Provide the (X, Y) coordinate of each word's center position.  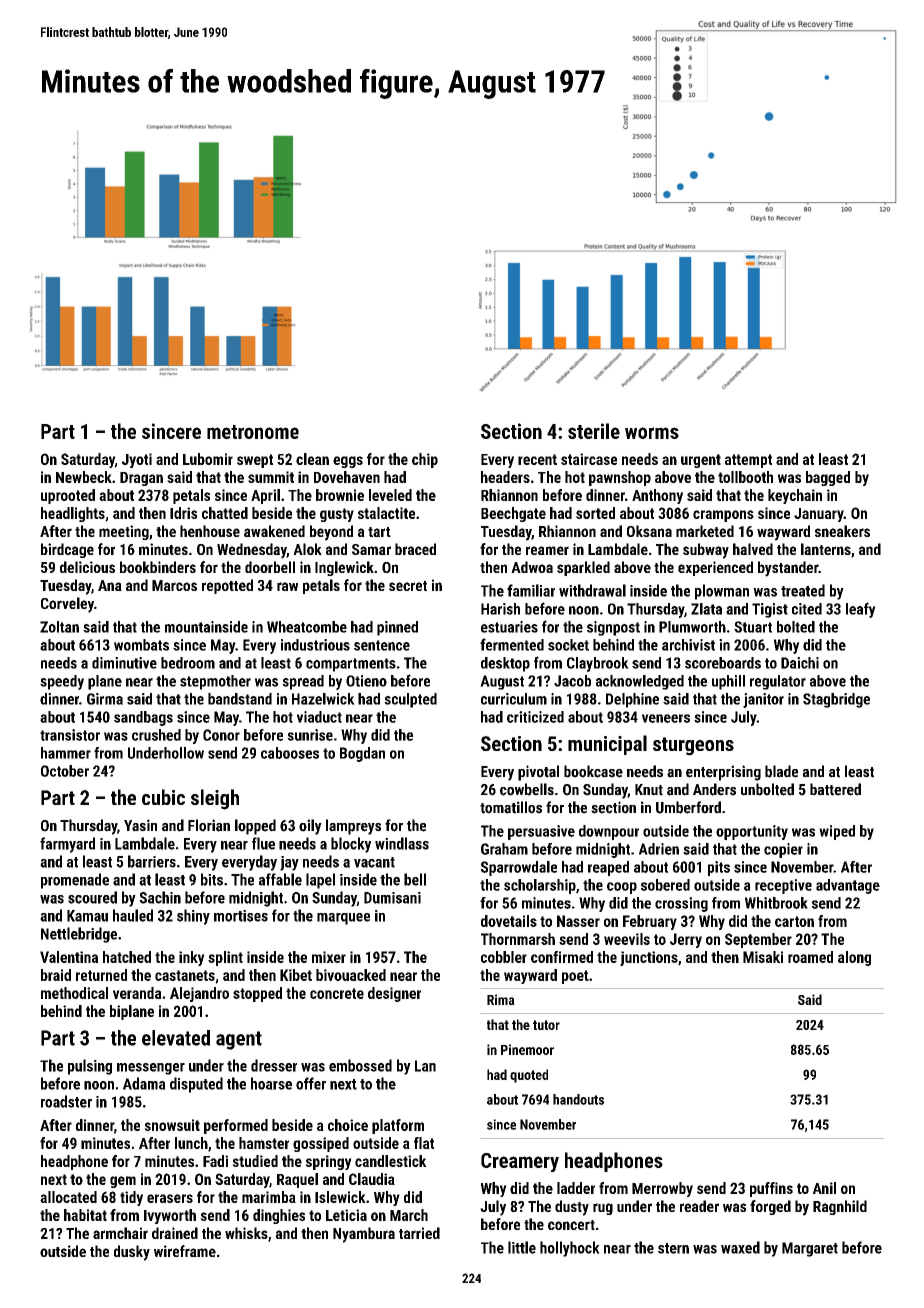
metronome (253, 432)
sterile (594, 431)
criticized (535, 717)
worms (652, 433)
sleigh (215, 799)
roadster (66, 1101)
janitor (763, 700)
